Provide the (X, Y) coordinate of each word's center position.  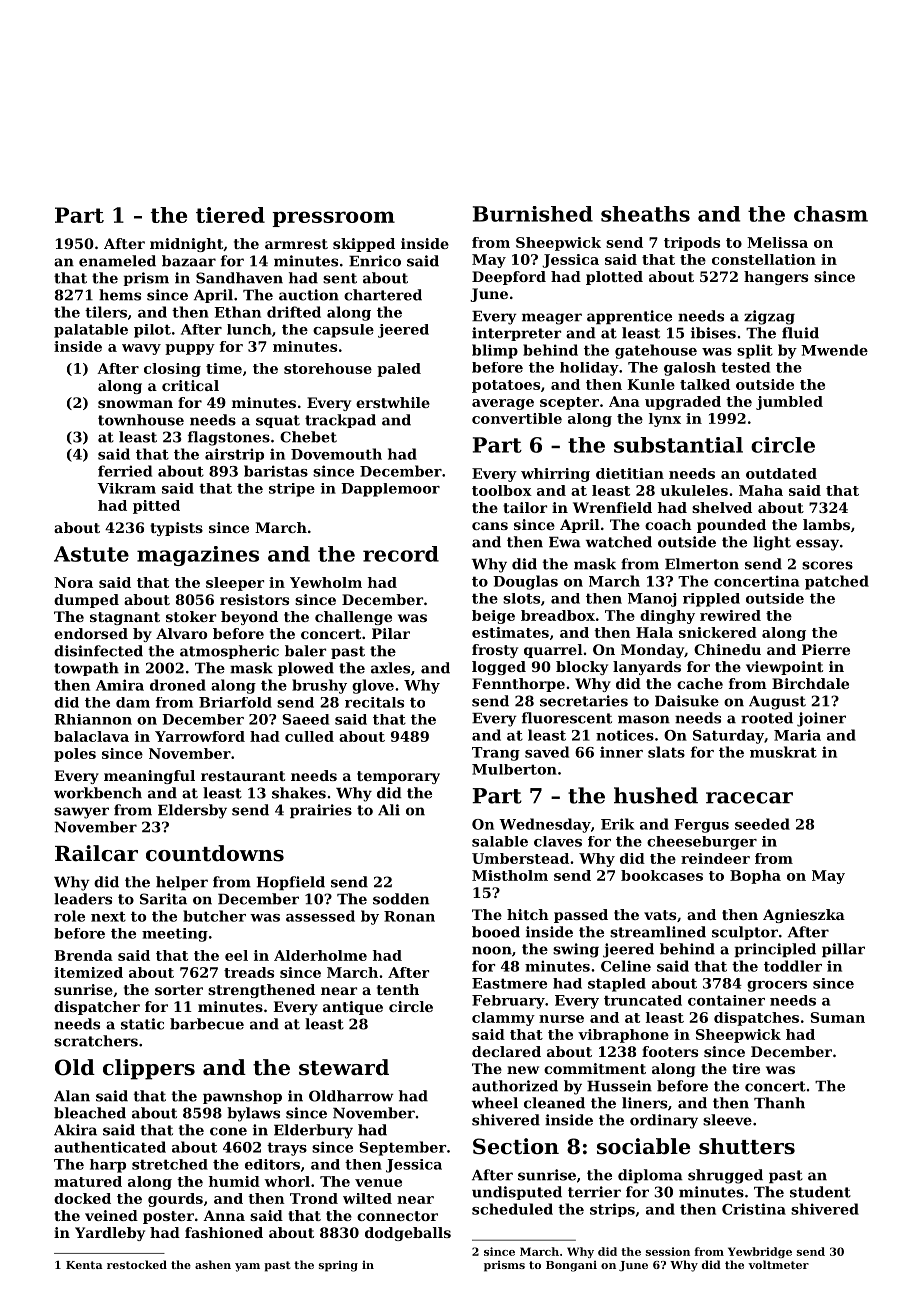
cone (228, 1131)
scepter (569, 403)
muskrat (783, 752)
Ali (389, 810)
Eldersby (192, 811)
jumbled (789, 403)
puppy (190, 349)
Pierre (826, 649)
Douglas (525, 582)
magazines (198, 556)
